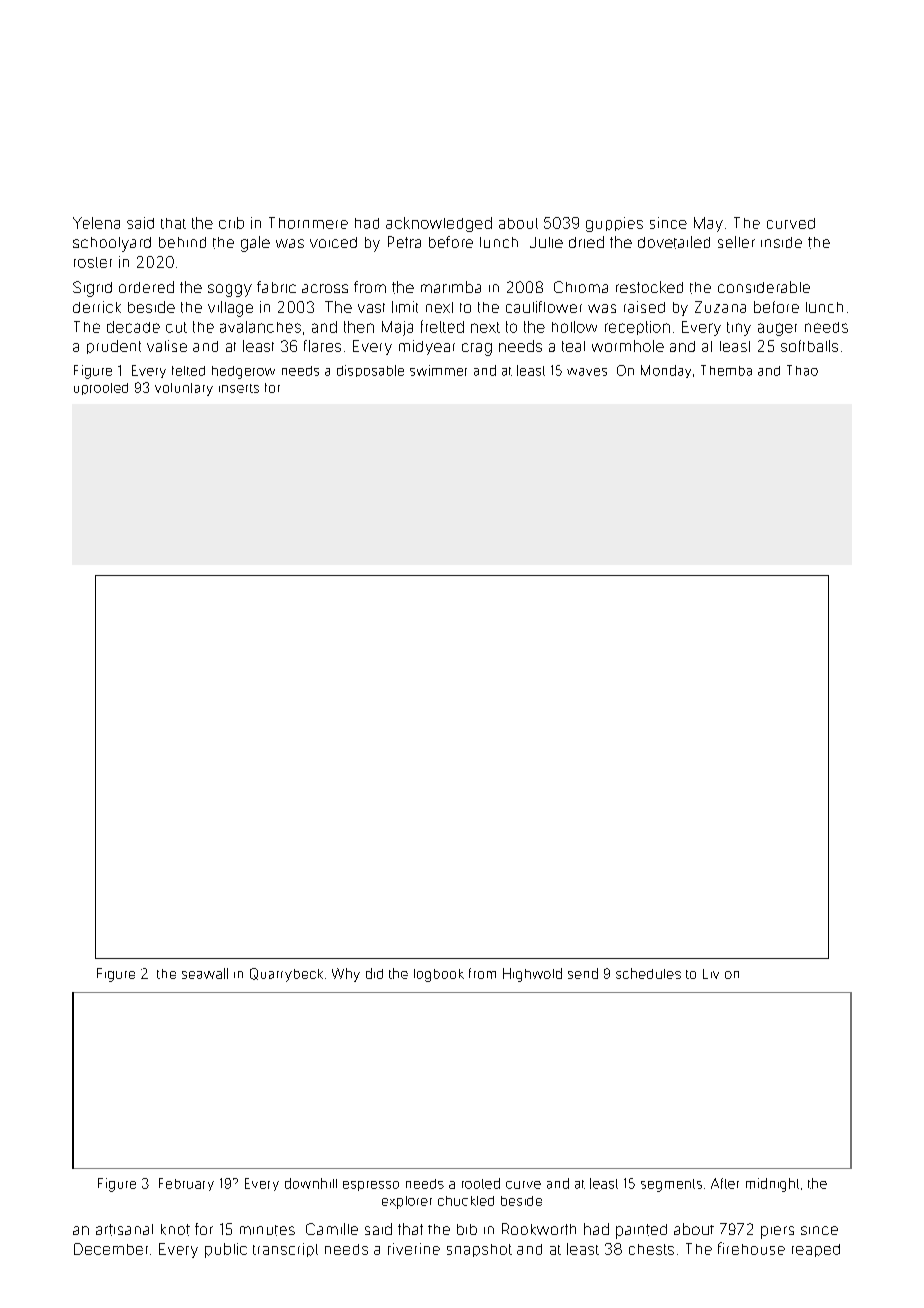  I want to click on Thornmere, so click(308, 223).
